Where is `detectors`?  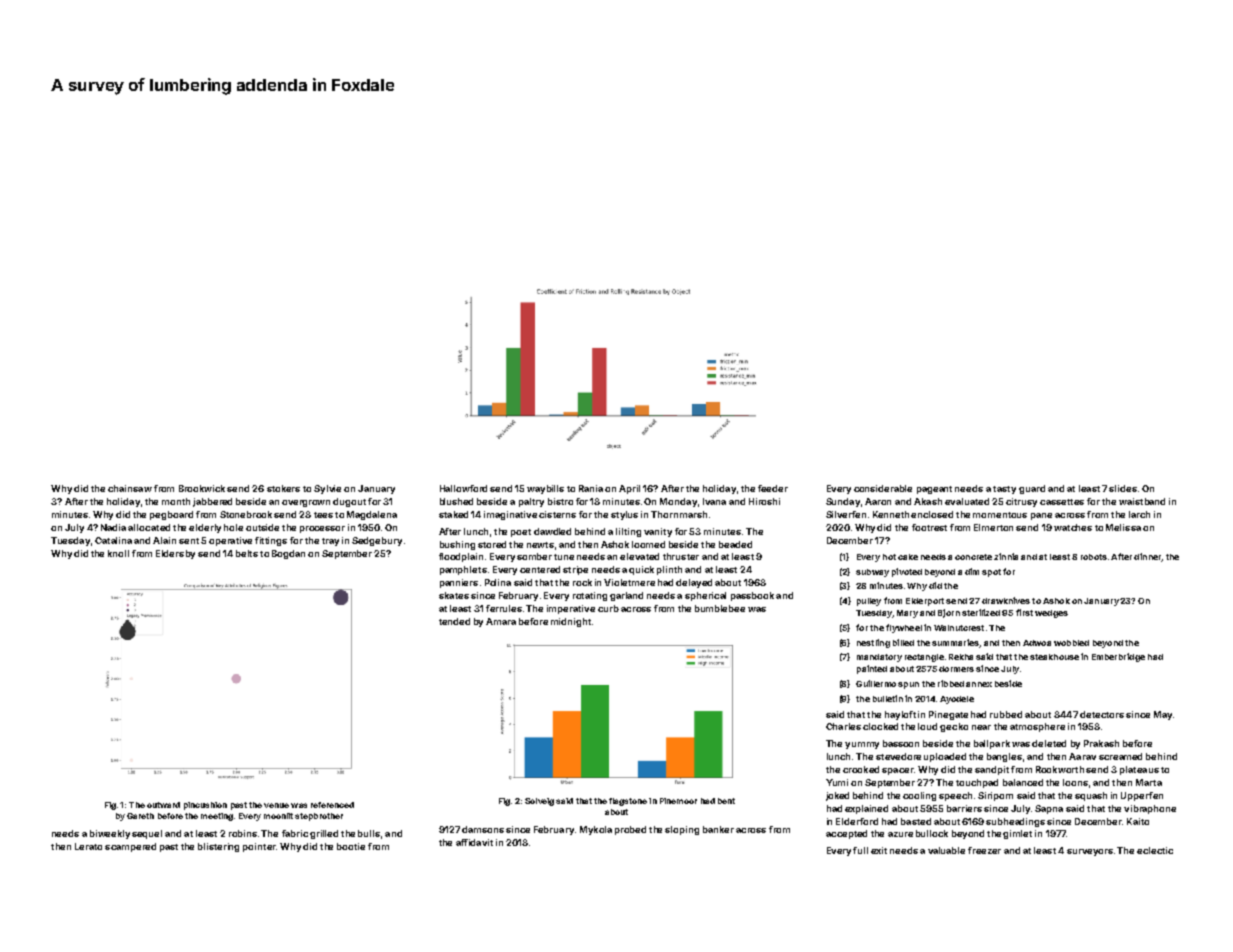 detectors is located at coordinates (1102, 714).
